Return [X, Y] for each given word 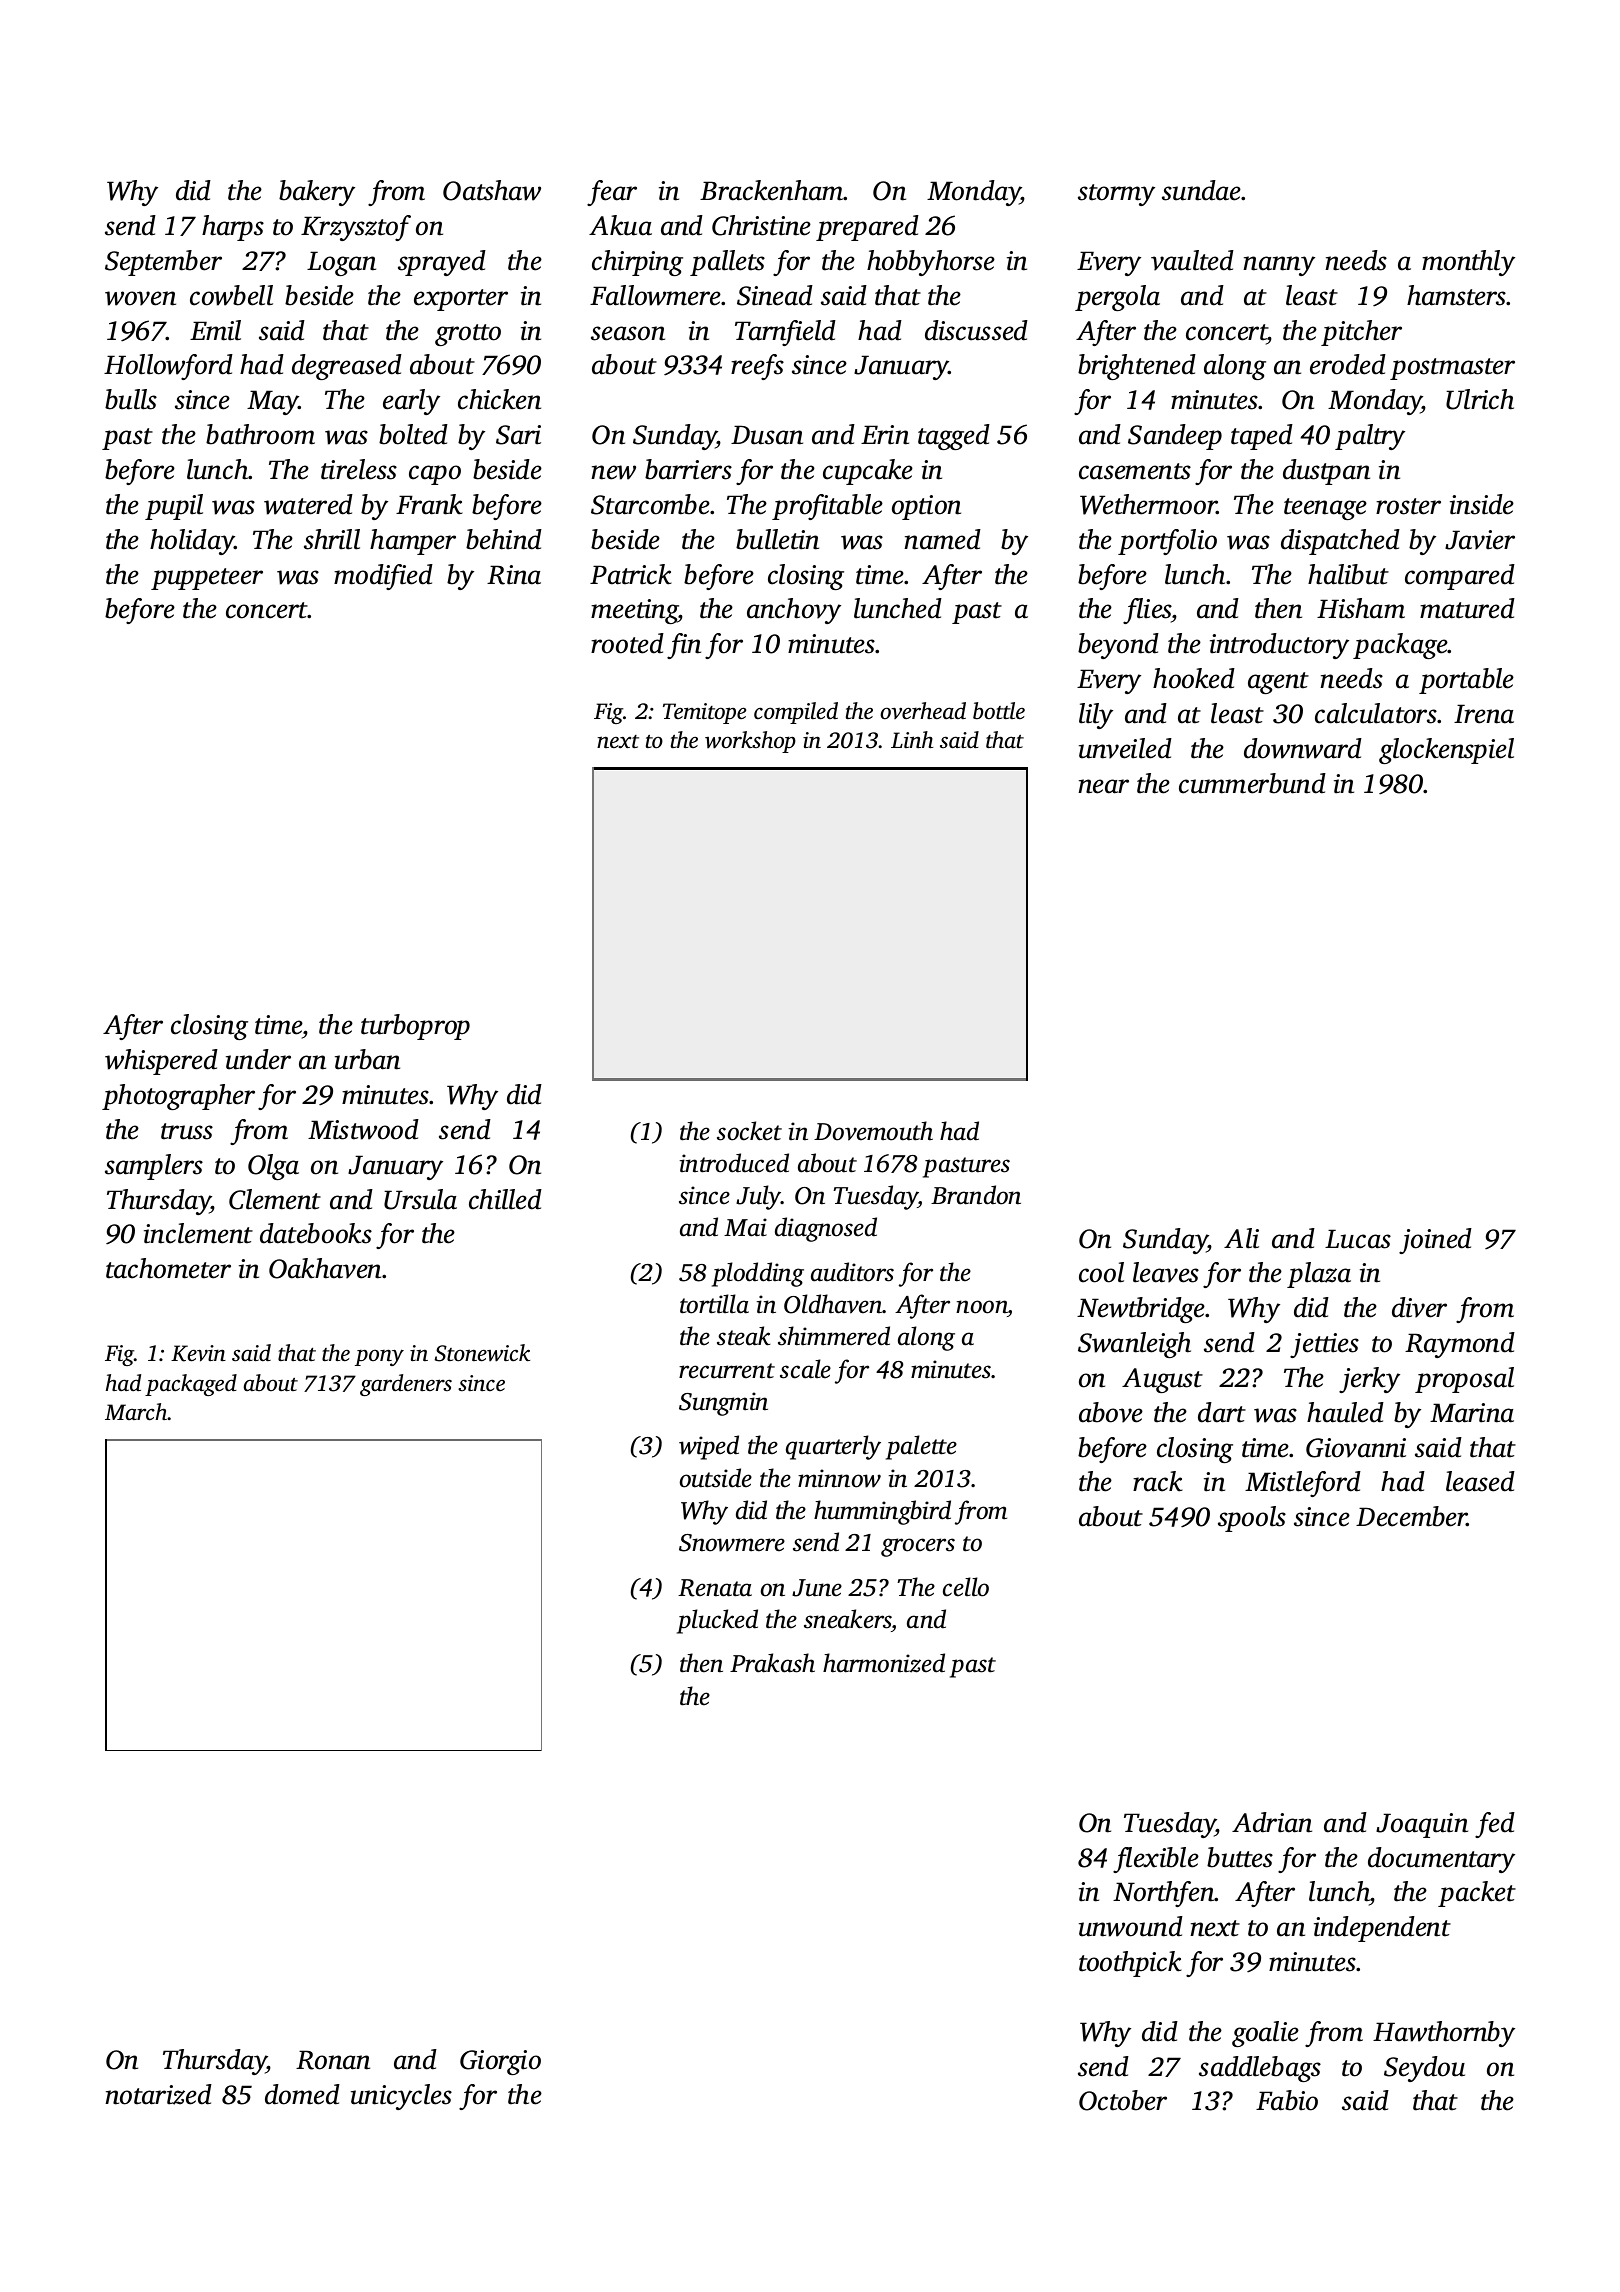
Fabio [1287, 2100]
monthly [1468, 263]
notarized [158, 2094]
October [1123, 2100]
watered [308, 504]
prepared [867, 228]
